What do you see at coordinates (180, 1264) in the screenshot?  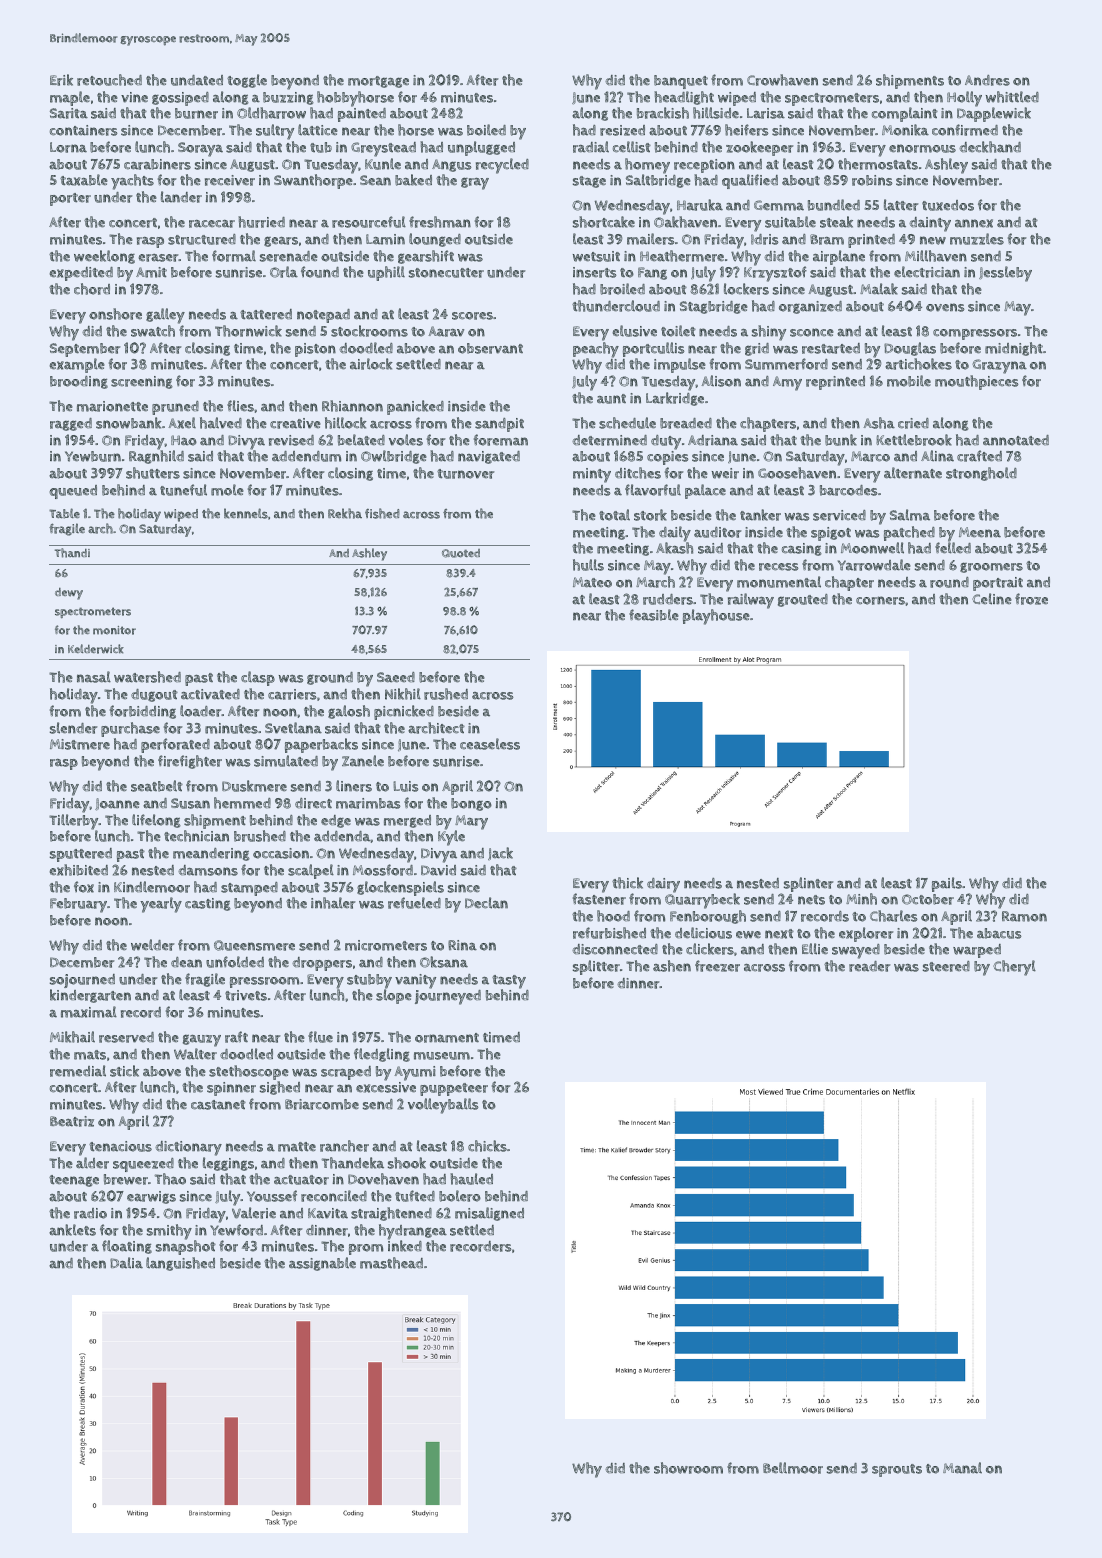 I see `languished` at bounding box center [180, 1264].
